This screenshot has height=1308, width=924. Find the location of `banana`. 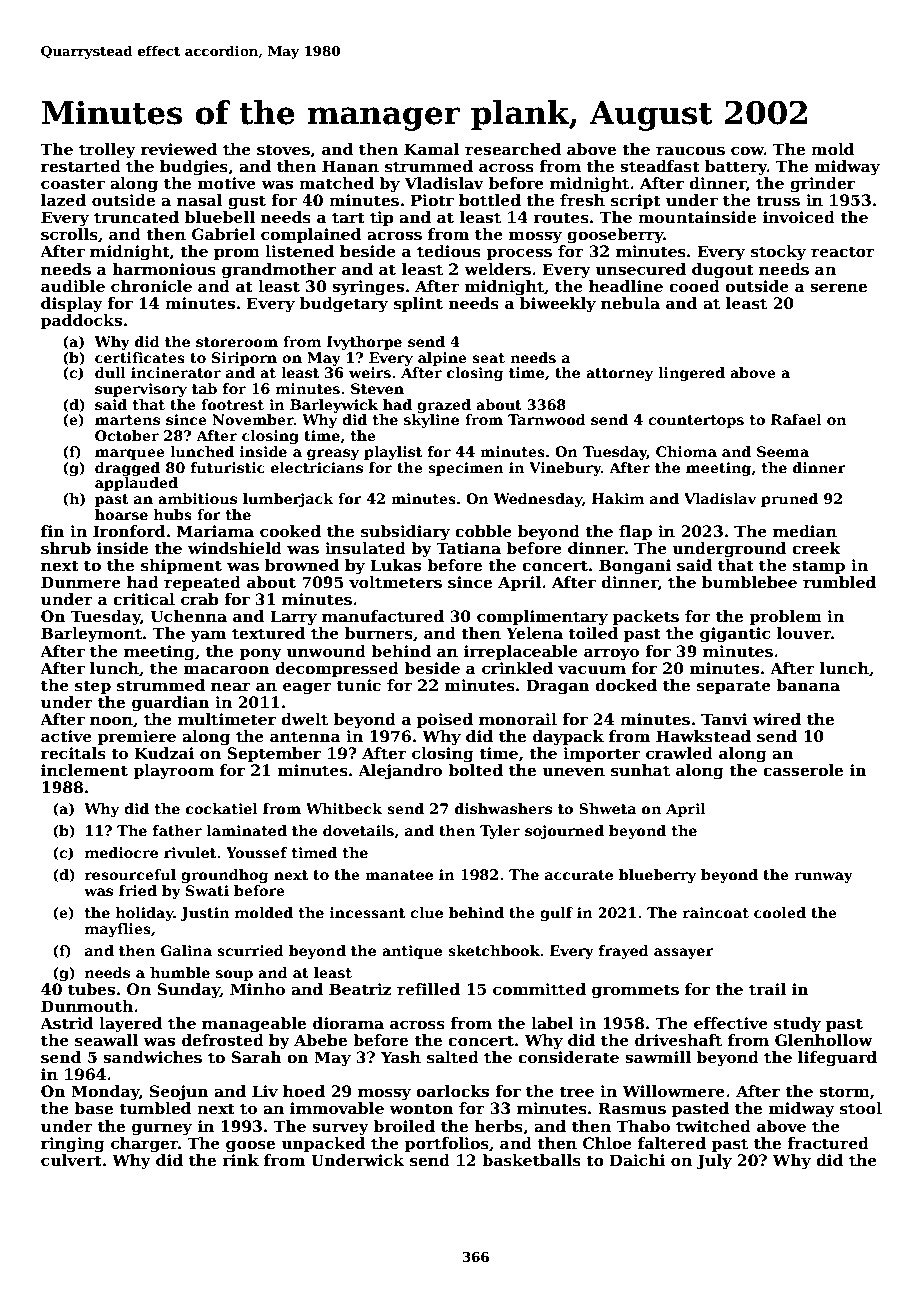

banana is located at coordinates (808, 685).
